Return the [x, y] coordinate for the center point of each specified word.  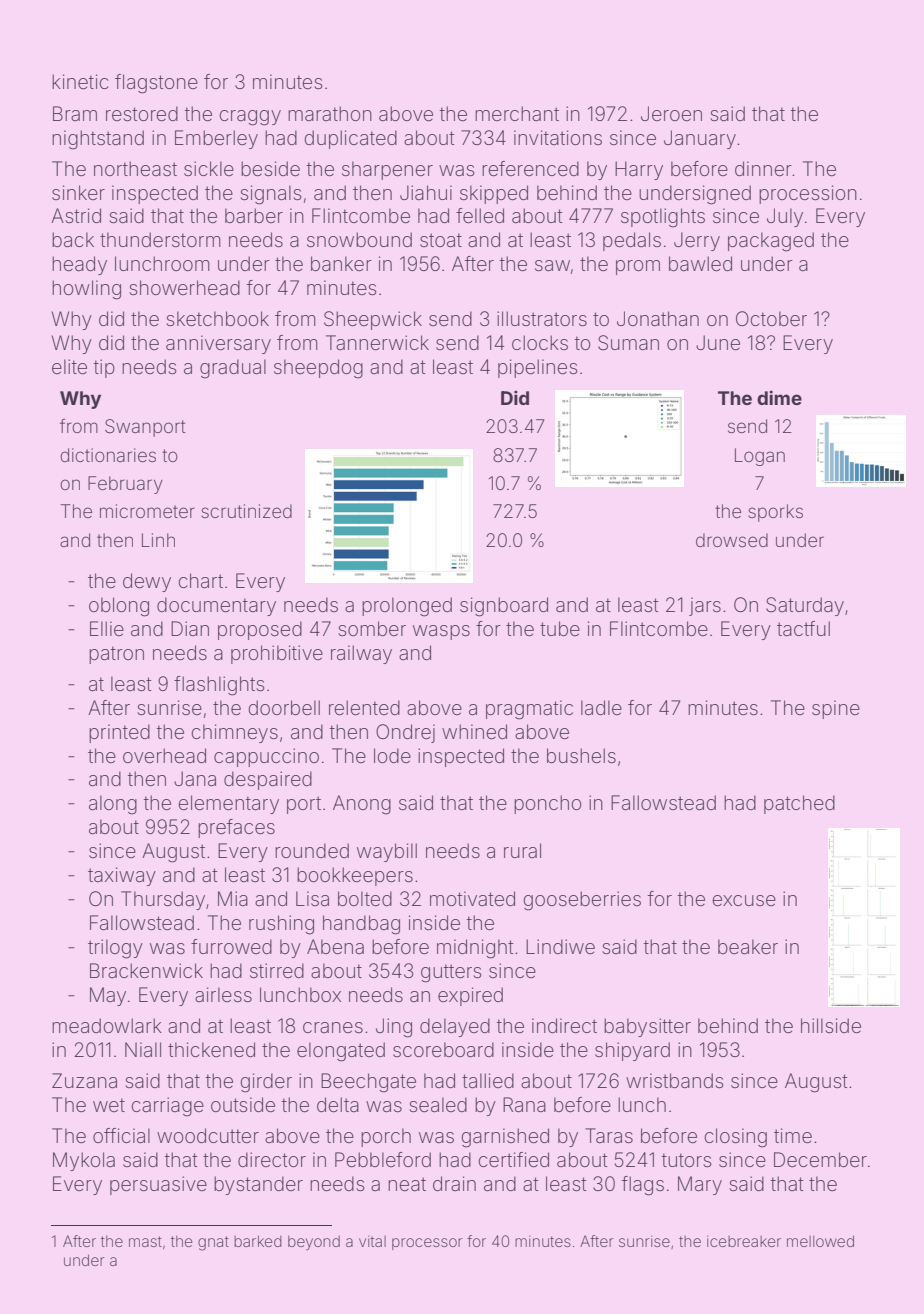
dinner [763, 168]
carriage [167, 1107]
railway [361, 654]
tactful [803, 628]
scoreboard [443, 1050]
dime [779, 397]
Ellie [107, 628]
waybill [387, 852]
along [113, 805]
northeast [135, 168]
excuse [744, 900]
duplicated [350, 139]
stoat [441, 240]
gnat [213, 1243]
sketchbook [217, 318]
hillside [831, 1025]
